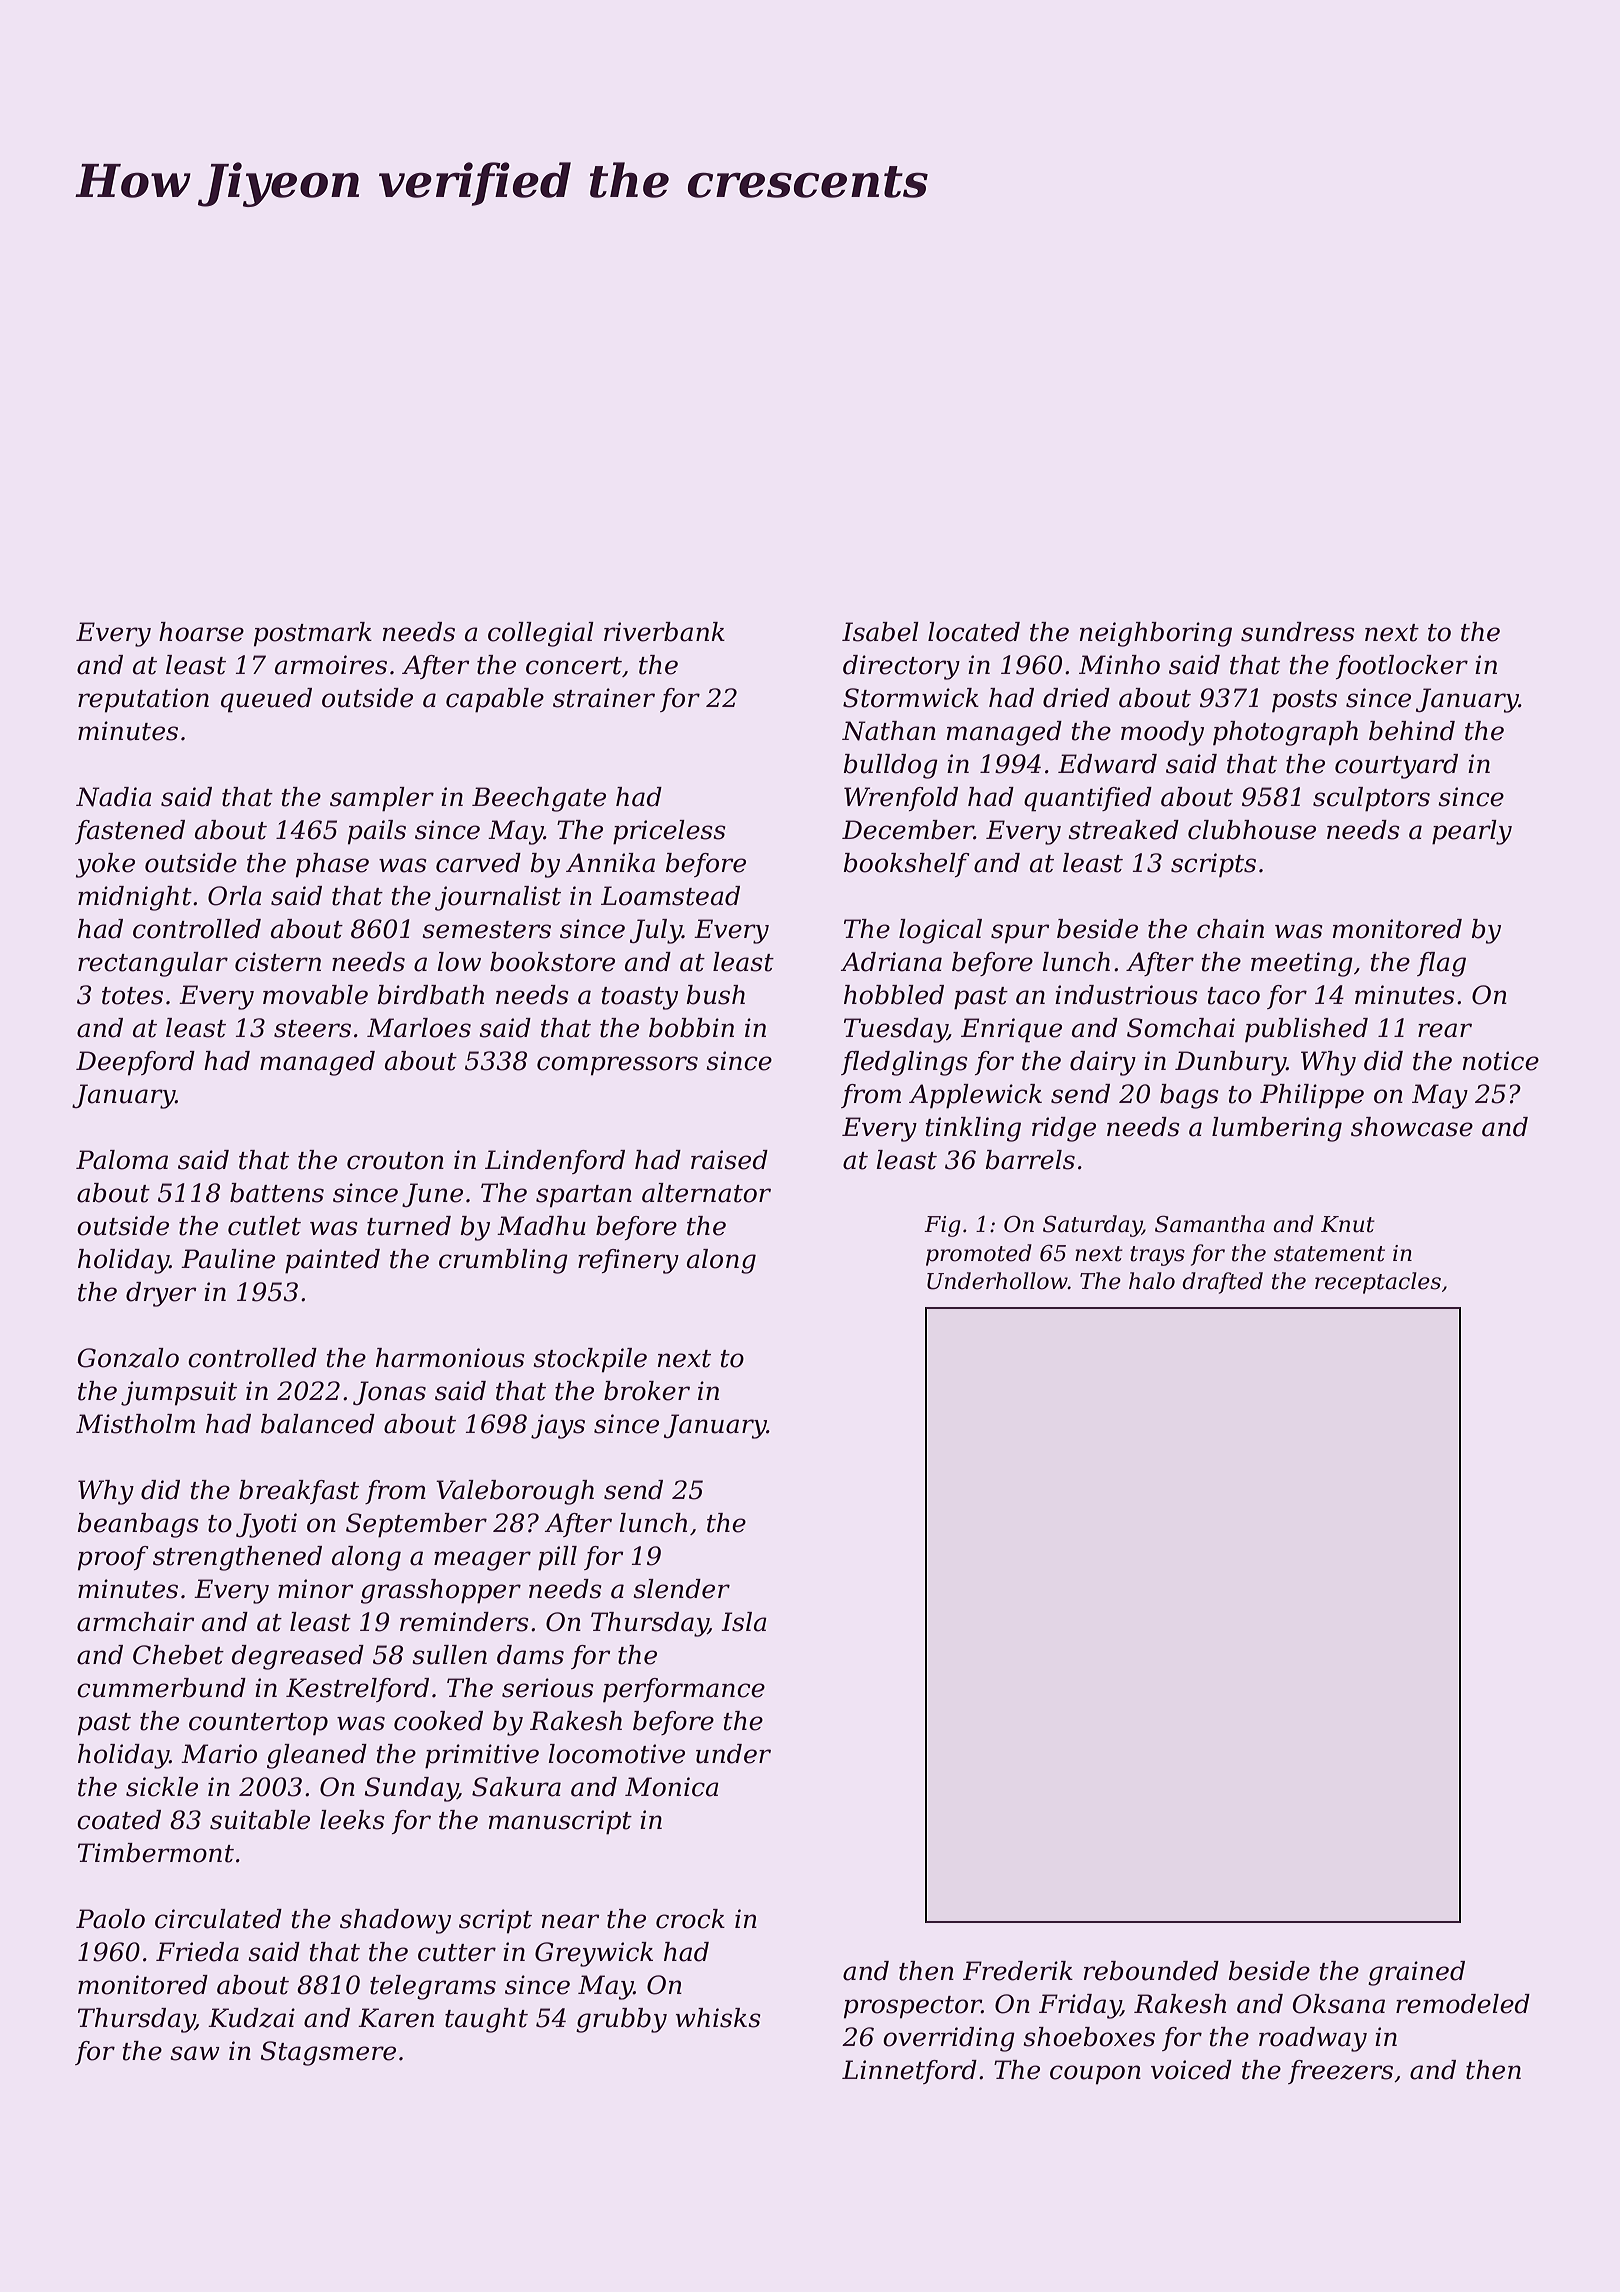 This document has width=1620, height=2292. Describe the element at coordinates (395, 1921) in the document. I see `shadowy` at that location.
